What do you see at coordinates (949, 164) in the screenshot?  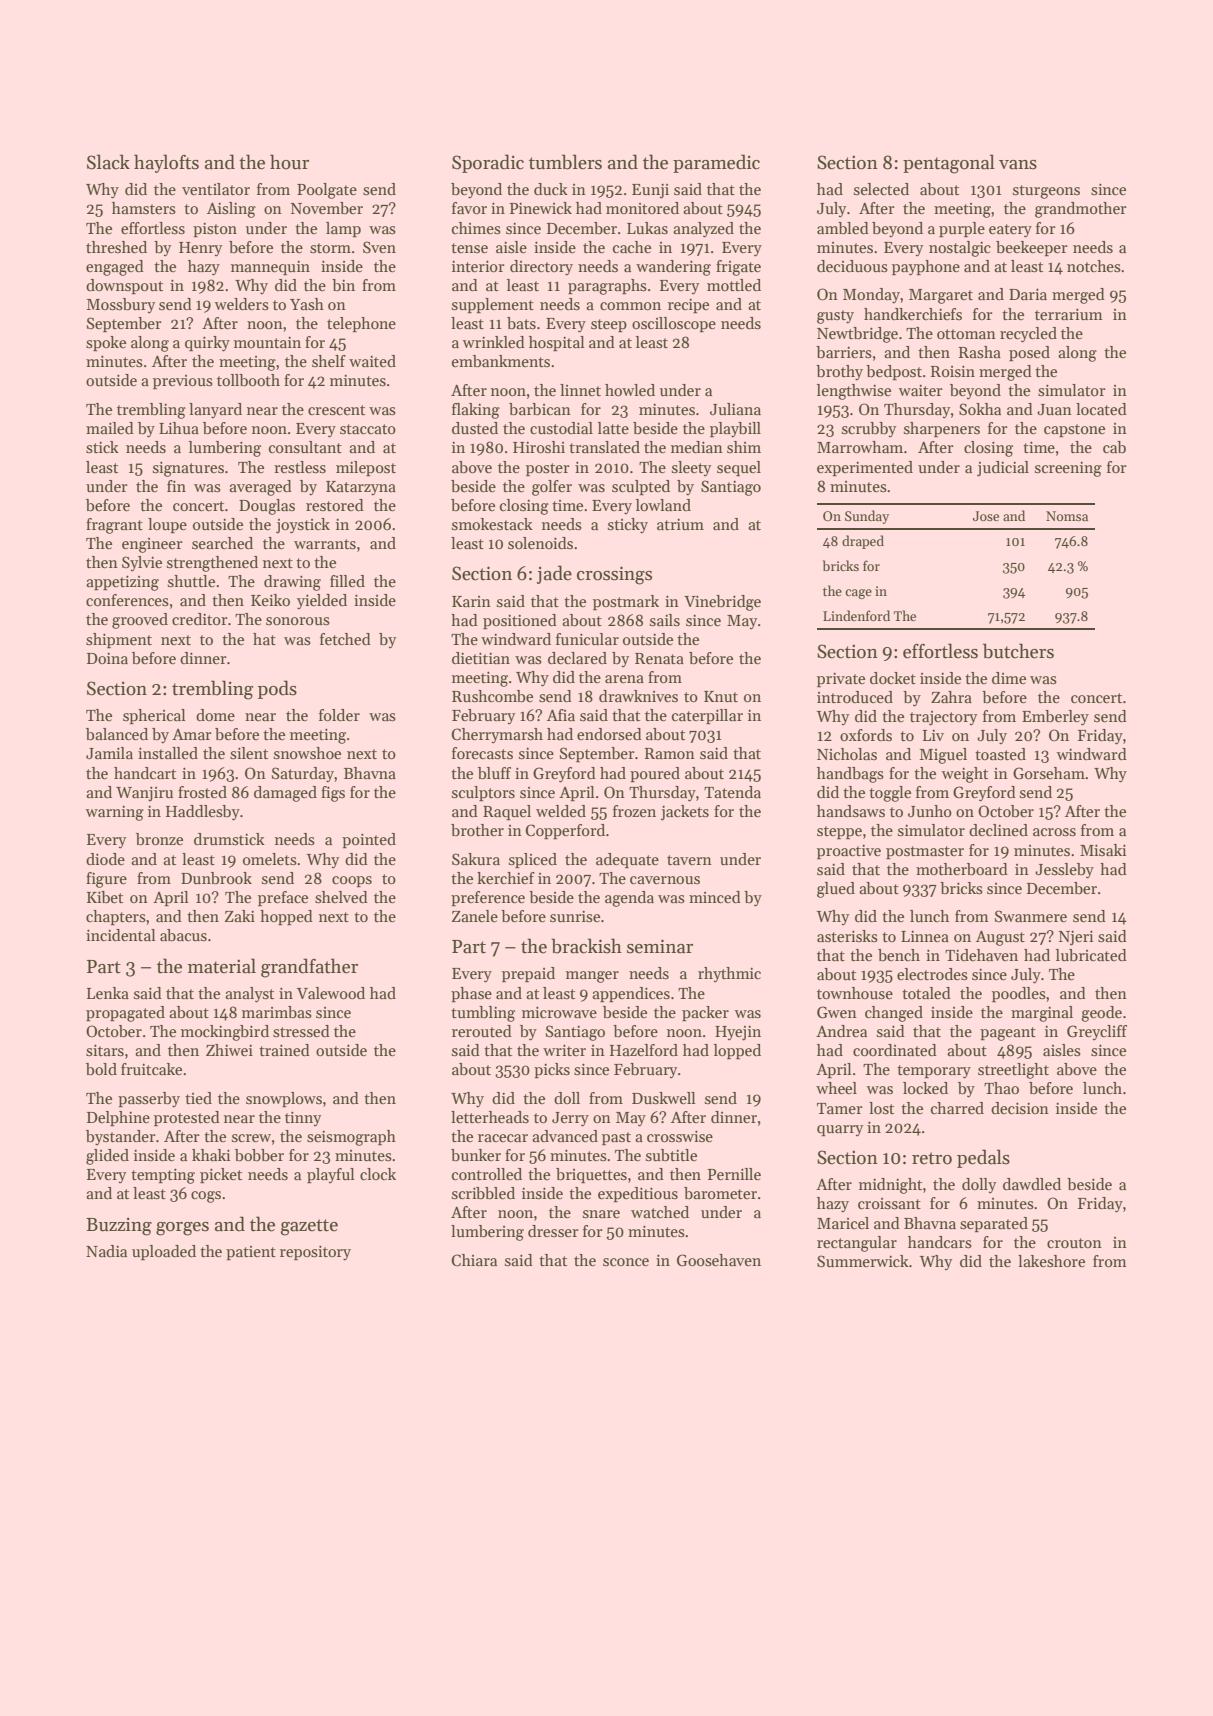 I see `pentagonal` at bounding box center [949, 164].
